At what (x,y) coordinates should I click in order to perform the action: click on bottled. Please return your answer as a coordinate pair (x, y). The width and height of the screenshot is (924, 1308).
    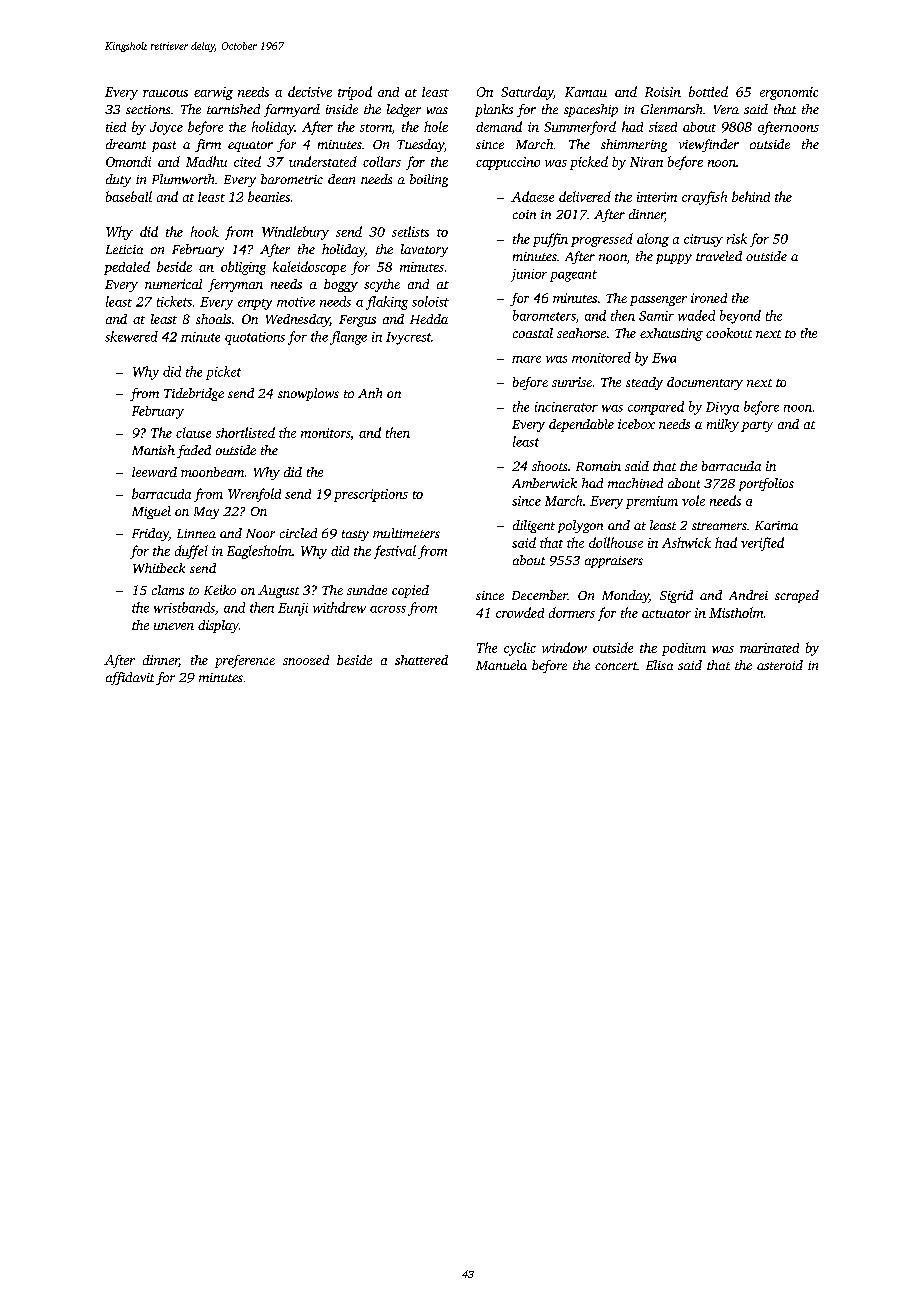
    Looking at the image, I should click on (708, 91).
